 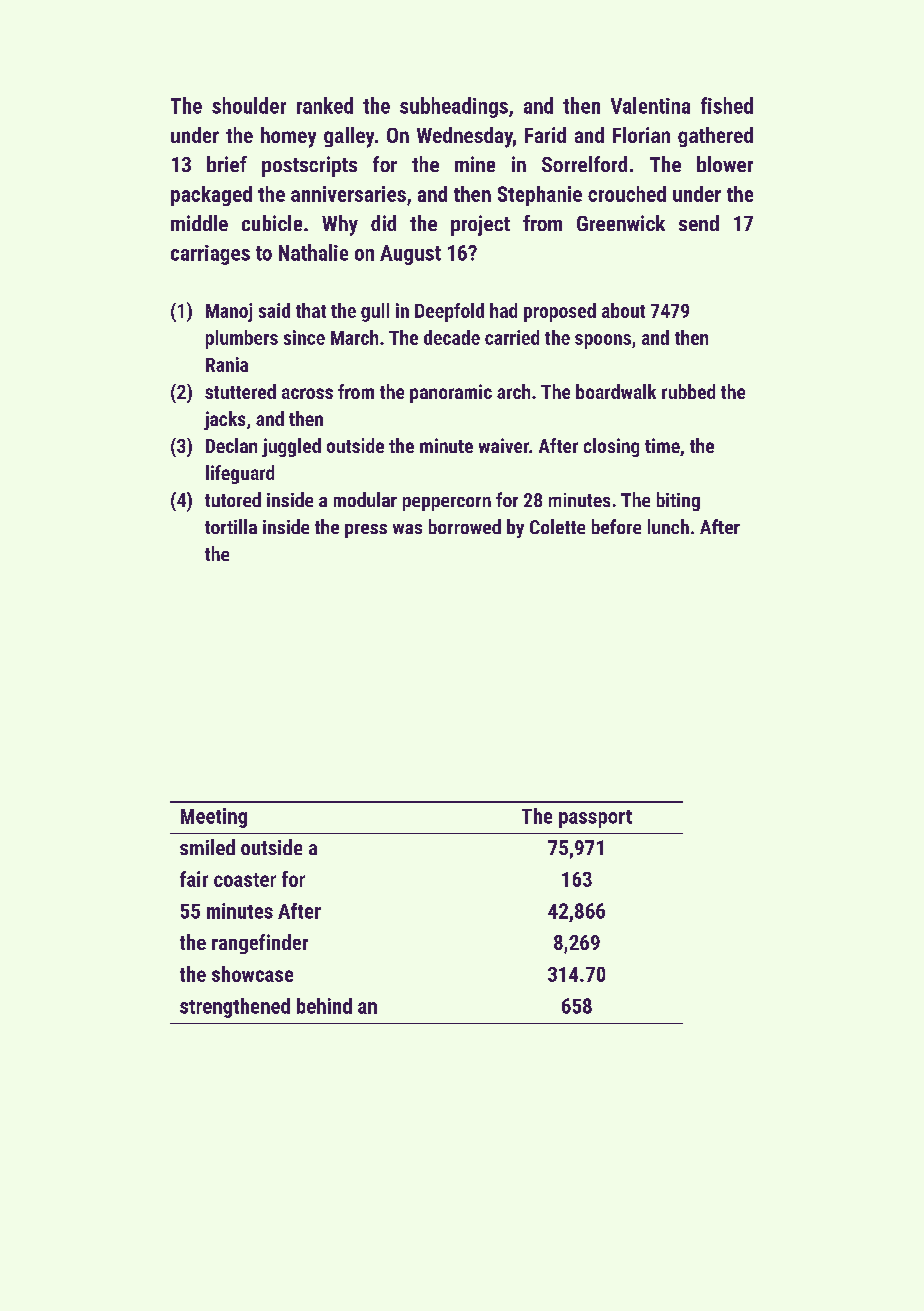 I want to click on showcase, so click(x=252, y=974).
